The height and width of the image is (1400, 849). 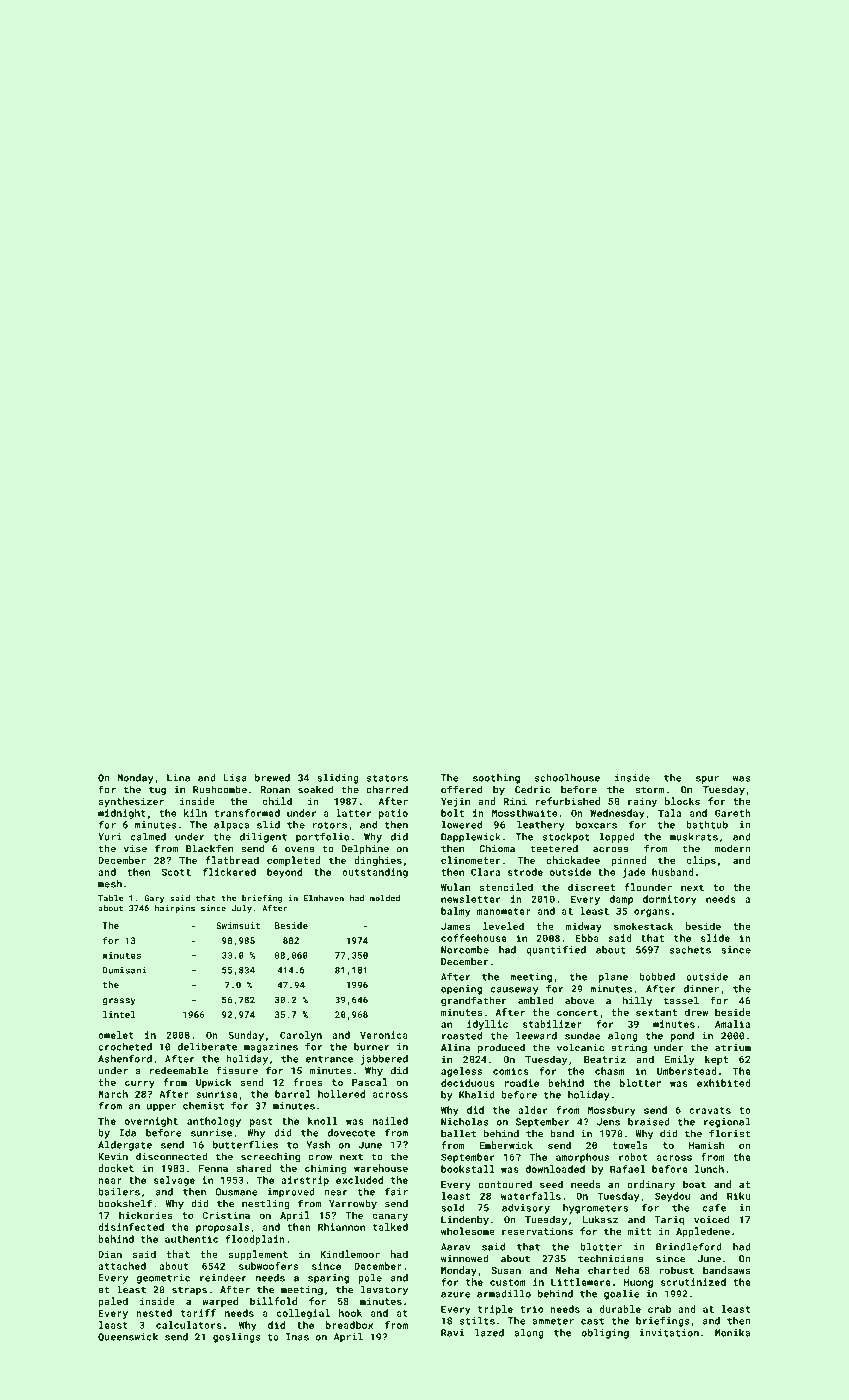 What do you see at coordinates (110, 898) in the image?
I see `Table` at bounding box center [110, 898].
